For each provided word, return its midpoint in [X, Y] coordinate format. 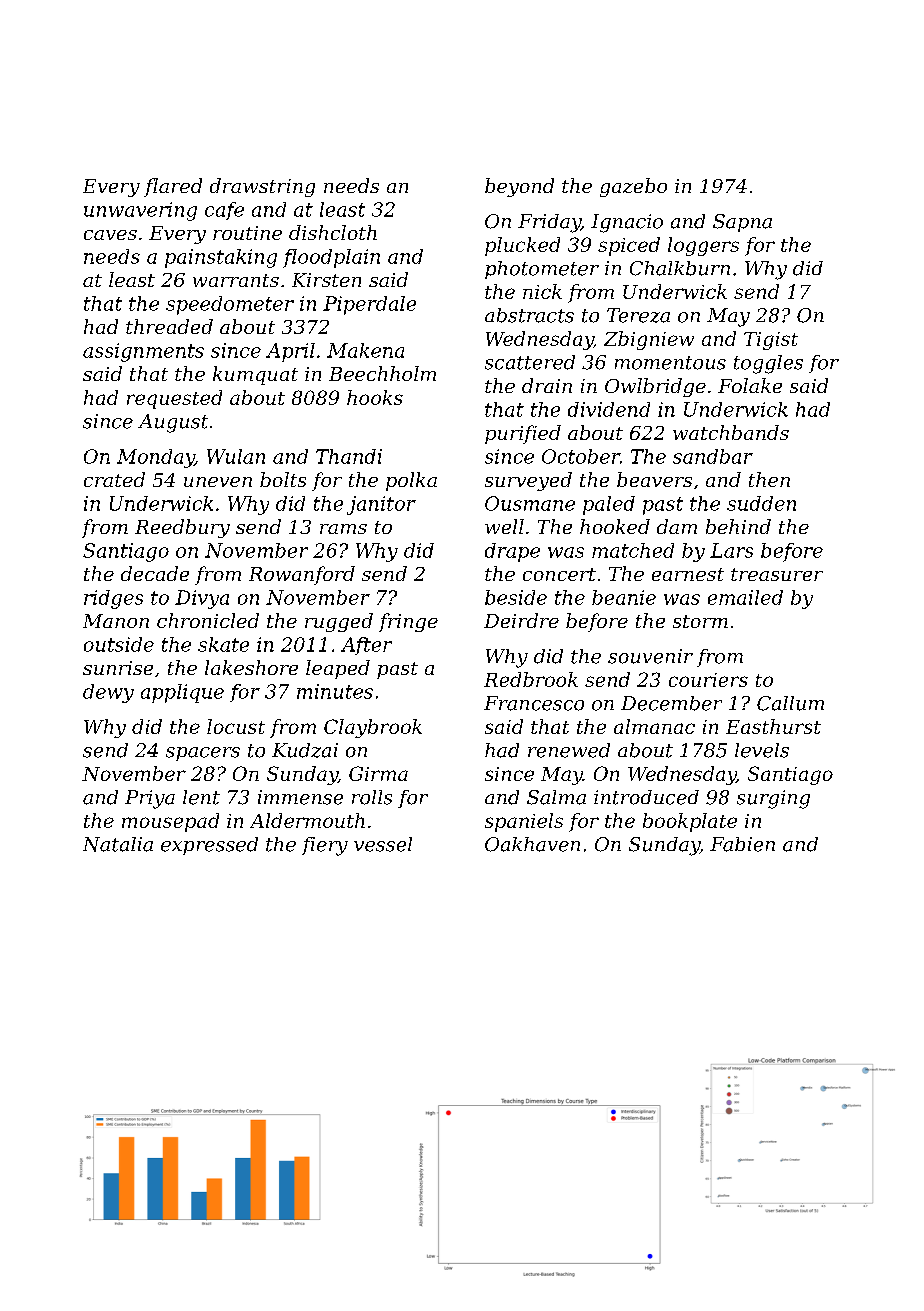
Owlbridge [655, 387]
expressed [209, 846]
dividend [609, 409]
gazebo [633, 187]
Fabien [742, 844]
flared [173, 187]
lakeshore [251, 667]
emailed [745, 597]
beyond [519, 187]
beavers [654, 479]
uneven [218, 482]
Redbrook [531, 679]
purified [523, 434]
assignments [143, 352]
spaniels [524, 822]
